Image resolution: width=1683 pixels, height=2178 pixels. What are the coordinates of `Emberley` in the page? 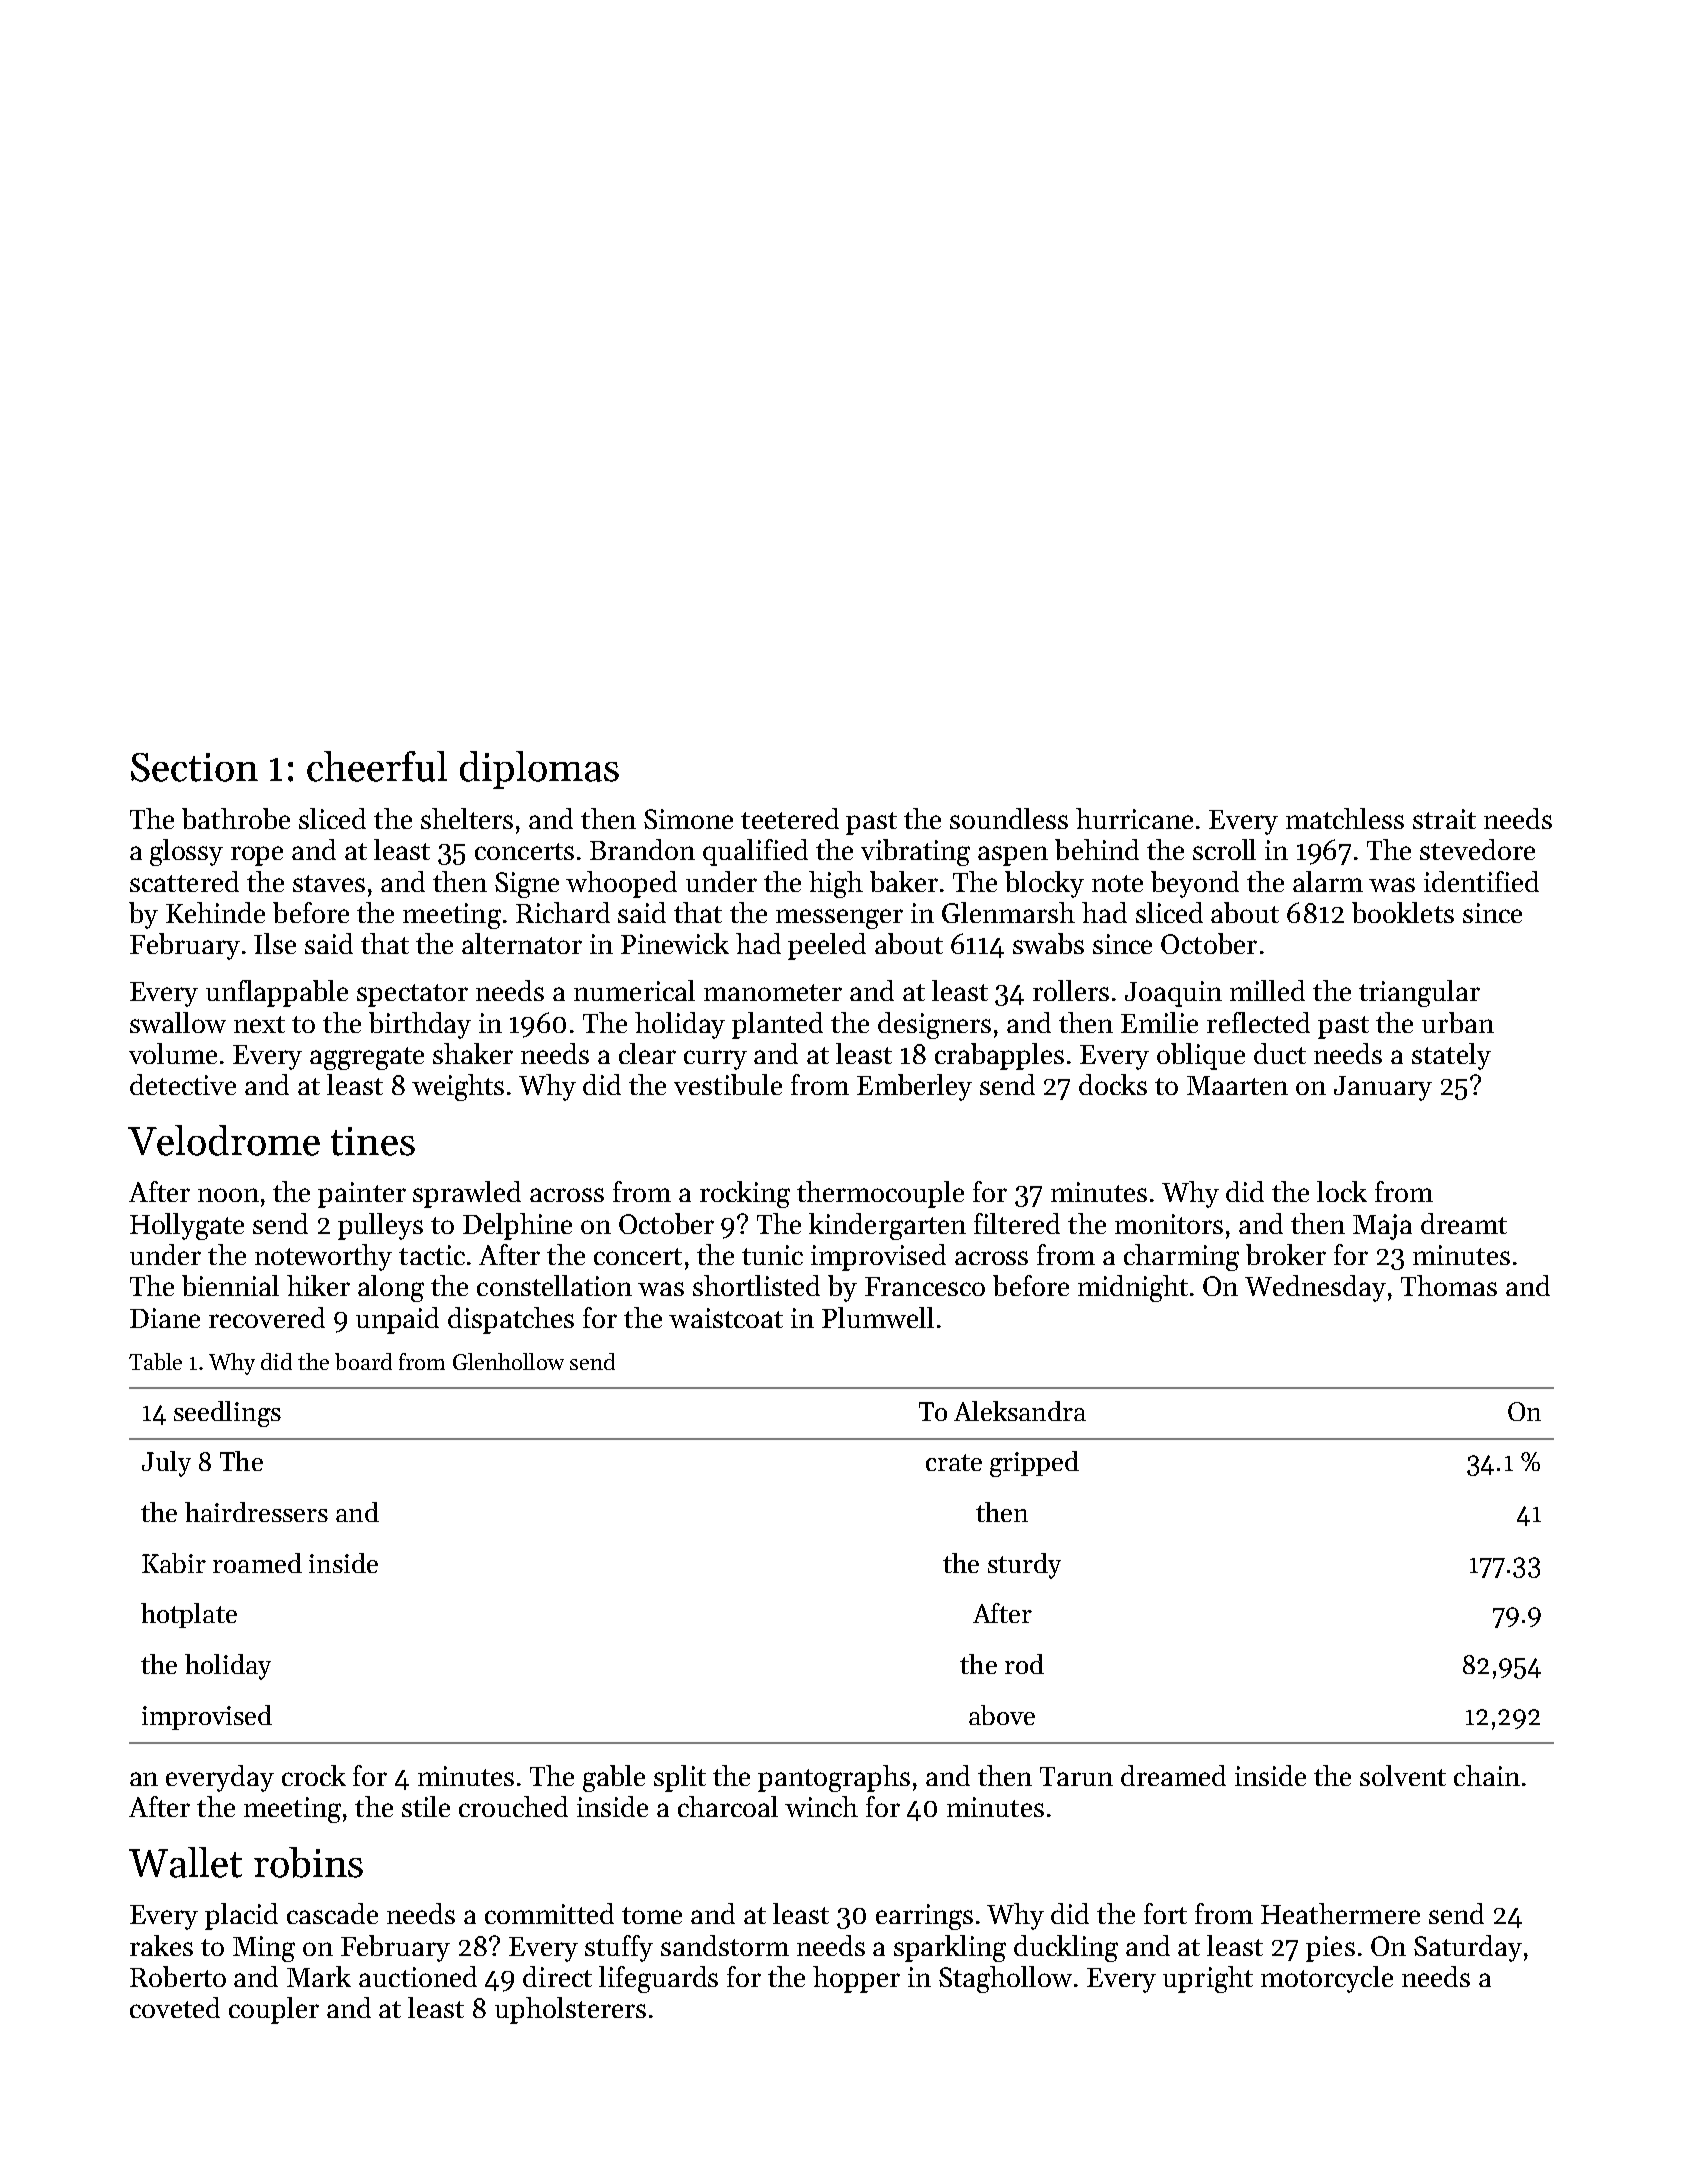 It's located at (914, 1087).
